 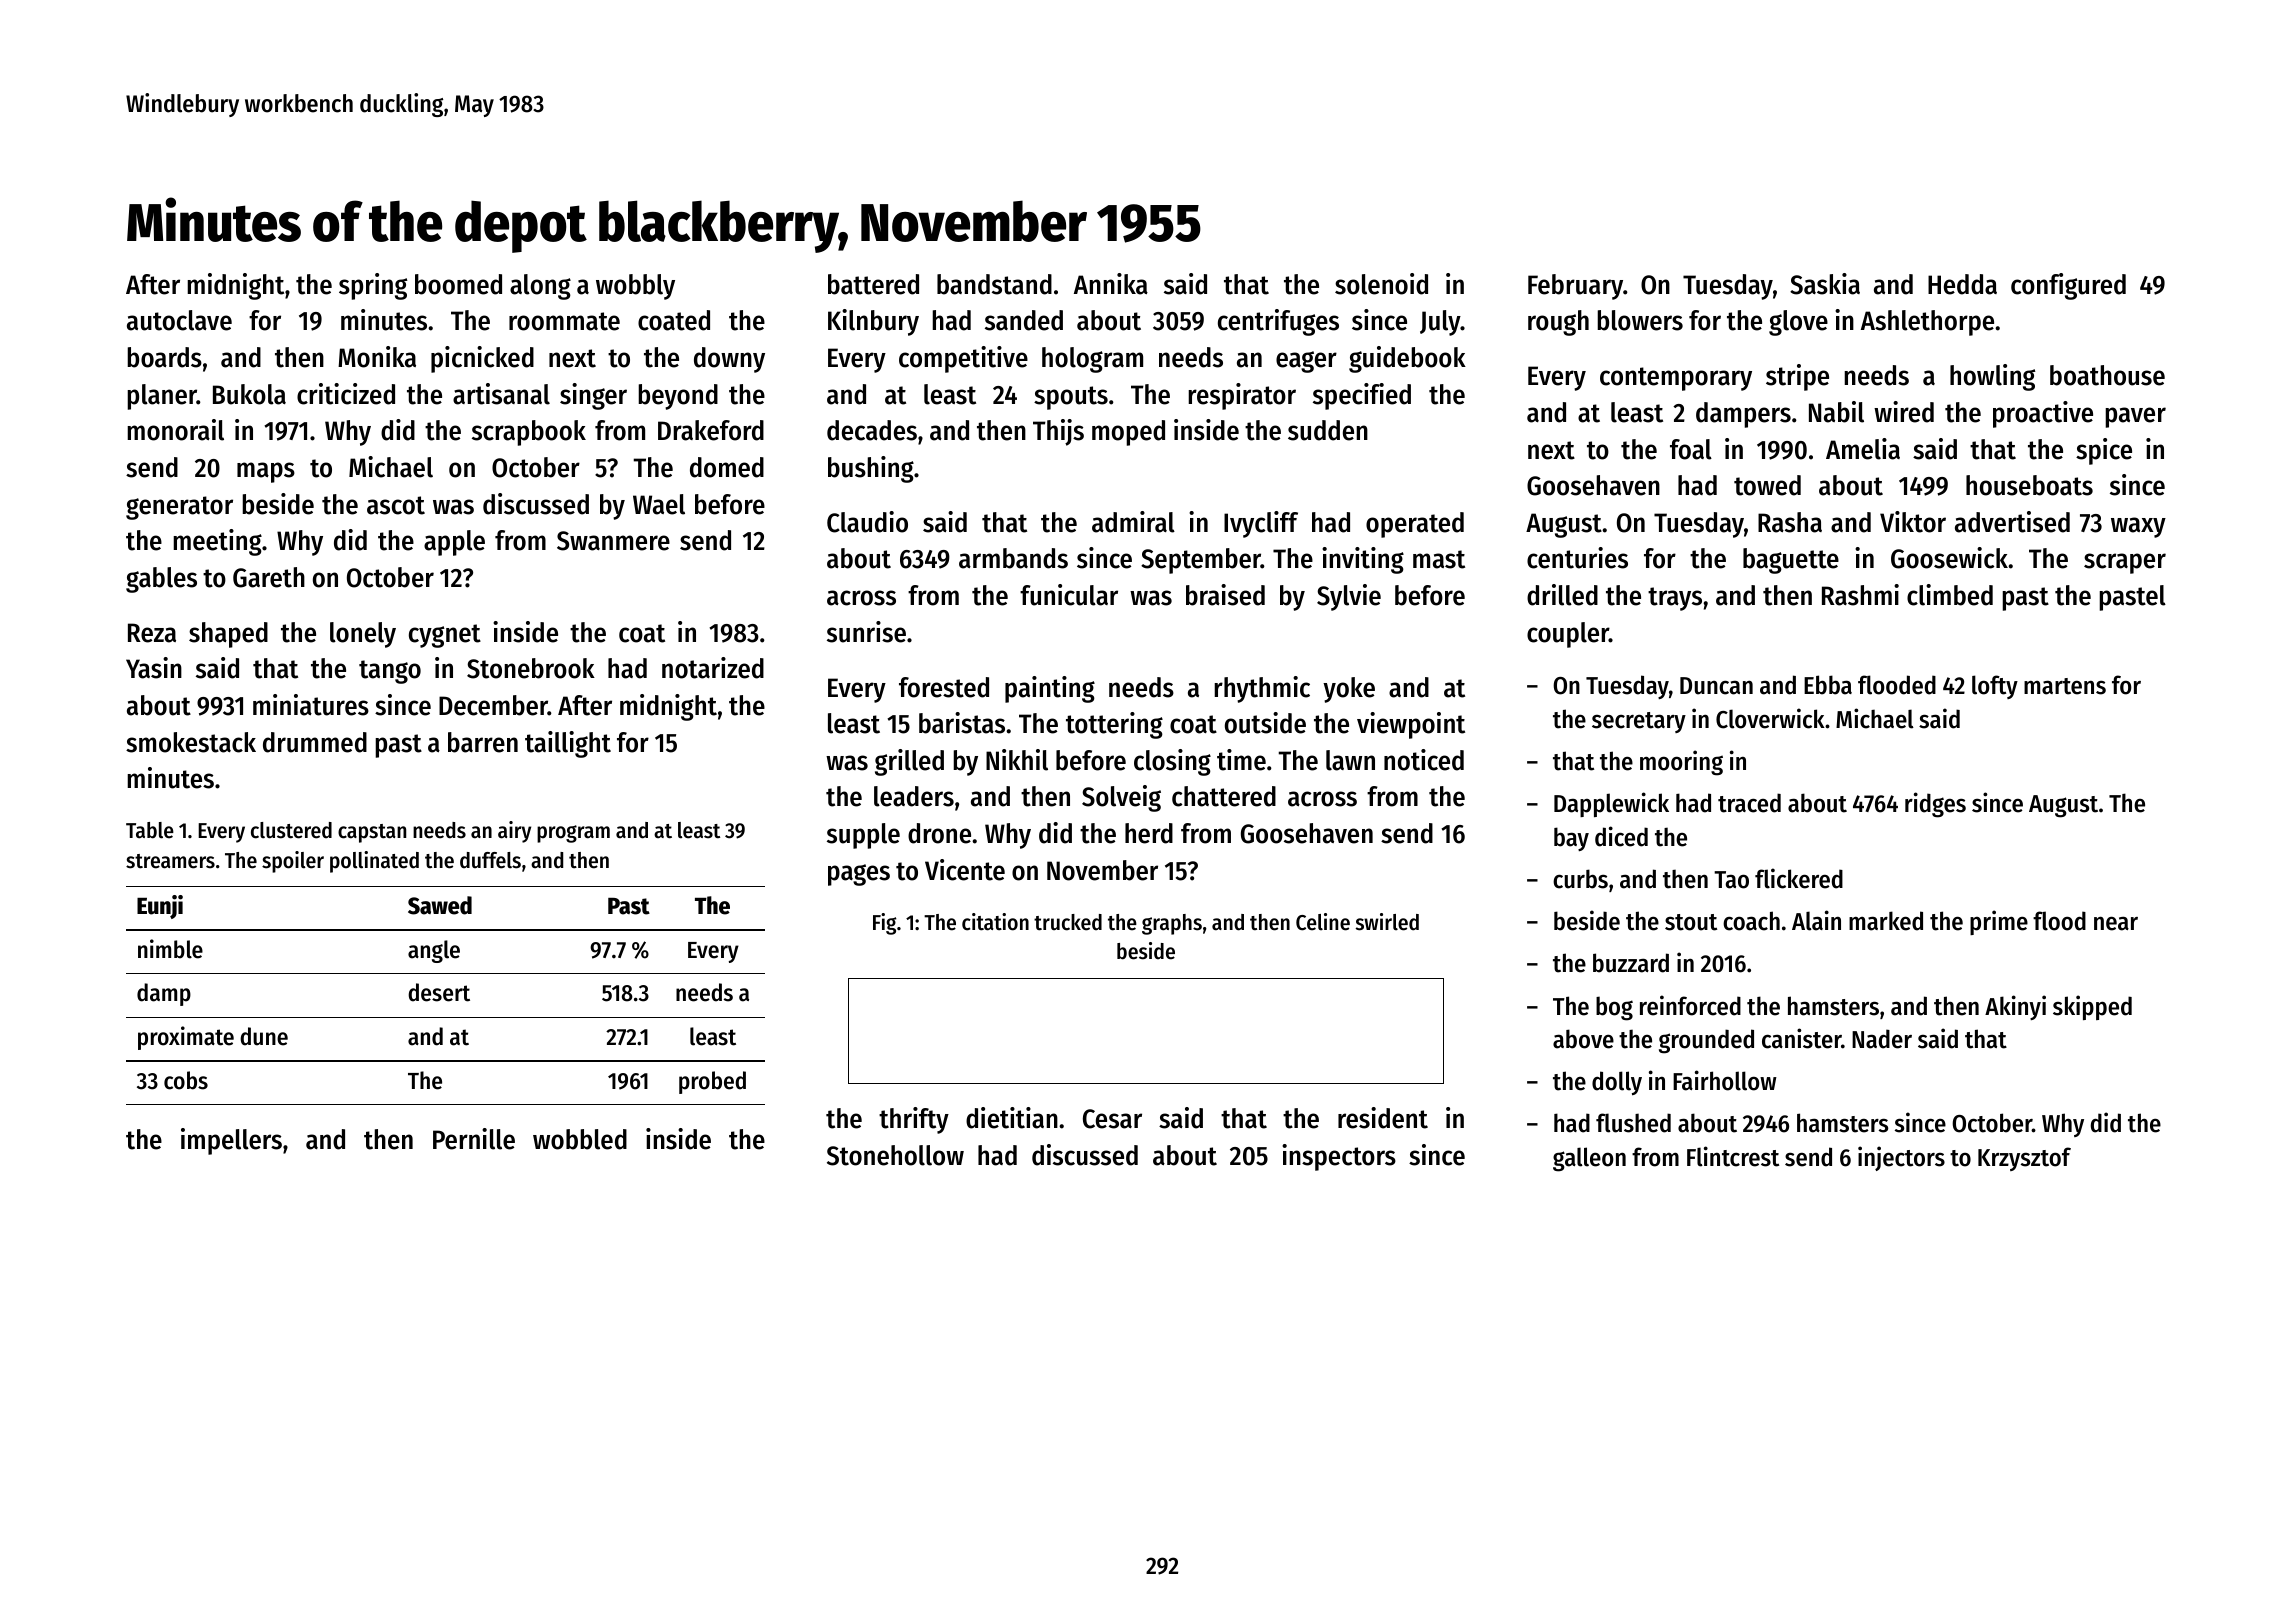 What do you see at coordinates (474, 1139) in the image?
I see `Pernille` at bounding box center [474, 1139].
